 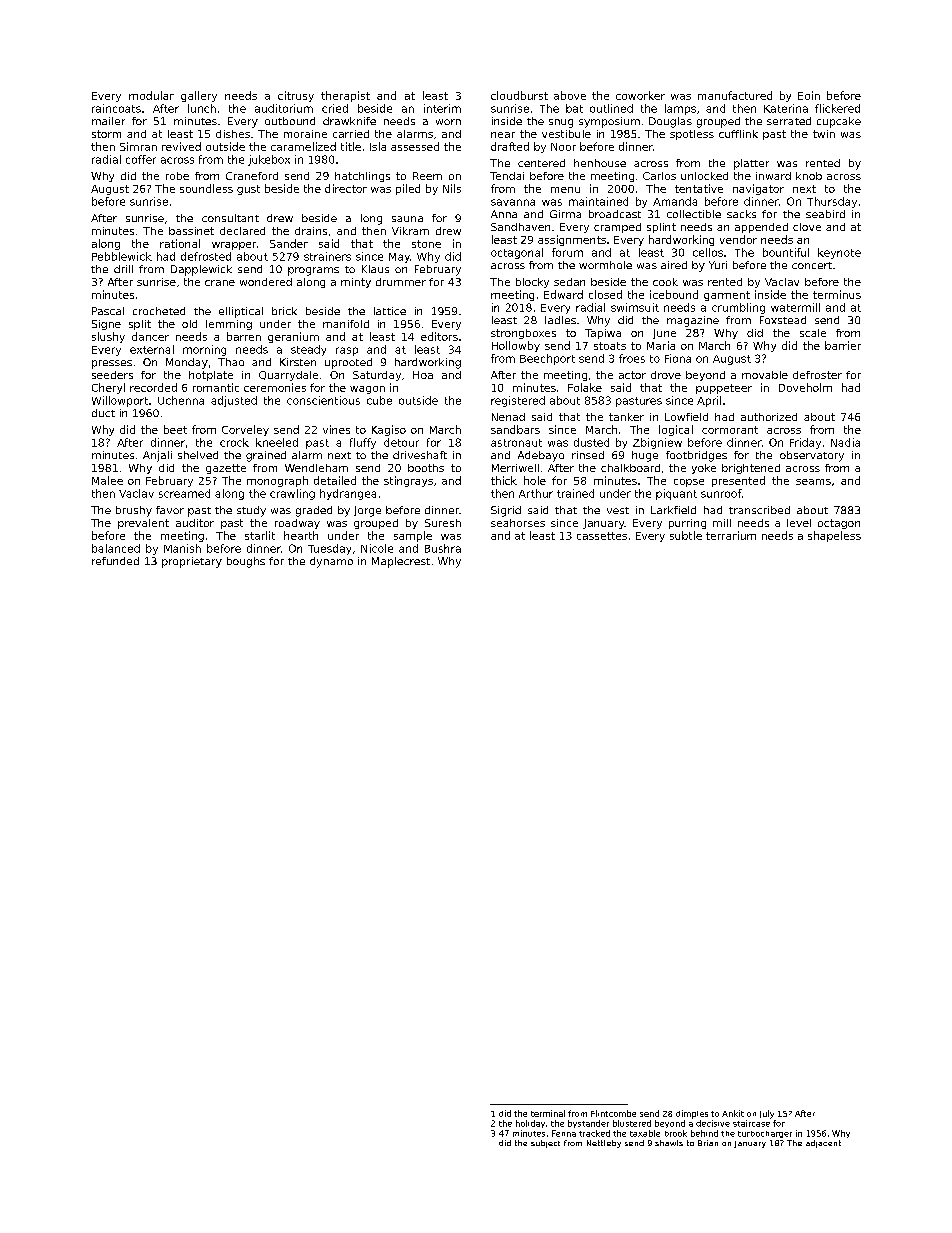 What do you see at coordinates (545, 1144) in the screenshot?
I see `subject` at bounding box center [545, 1144].
